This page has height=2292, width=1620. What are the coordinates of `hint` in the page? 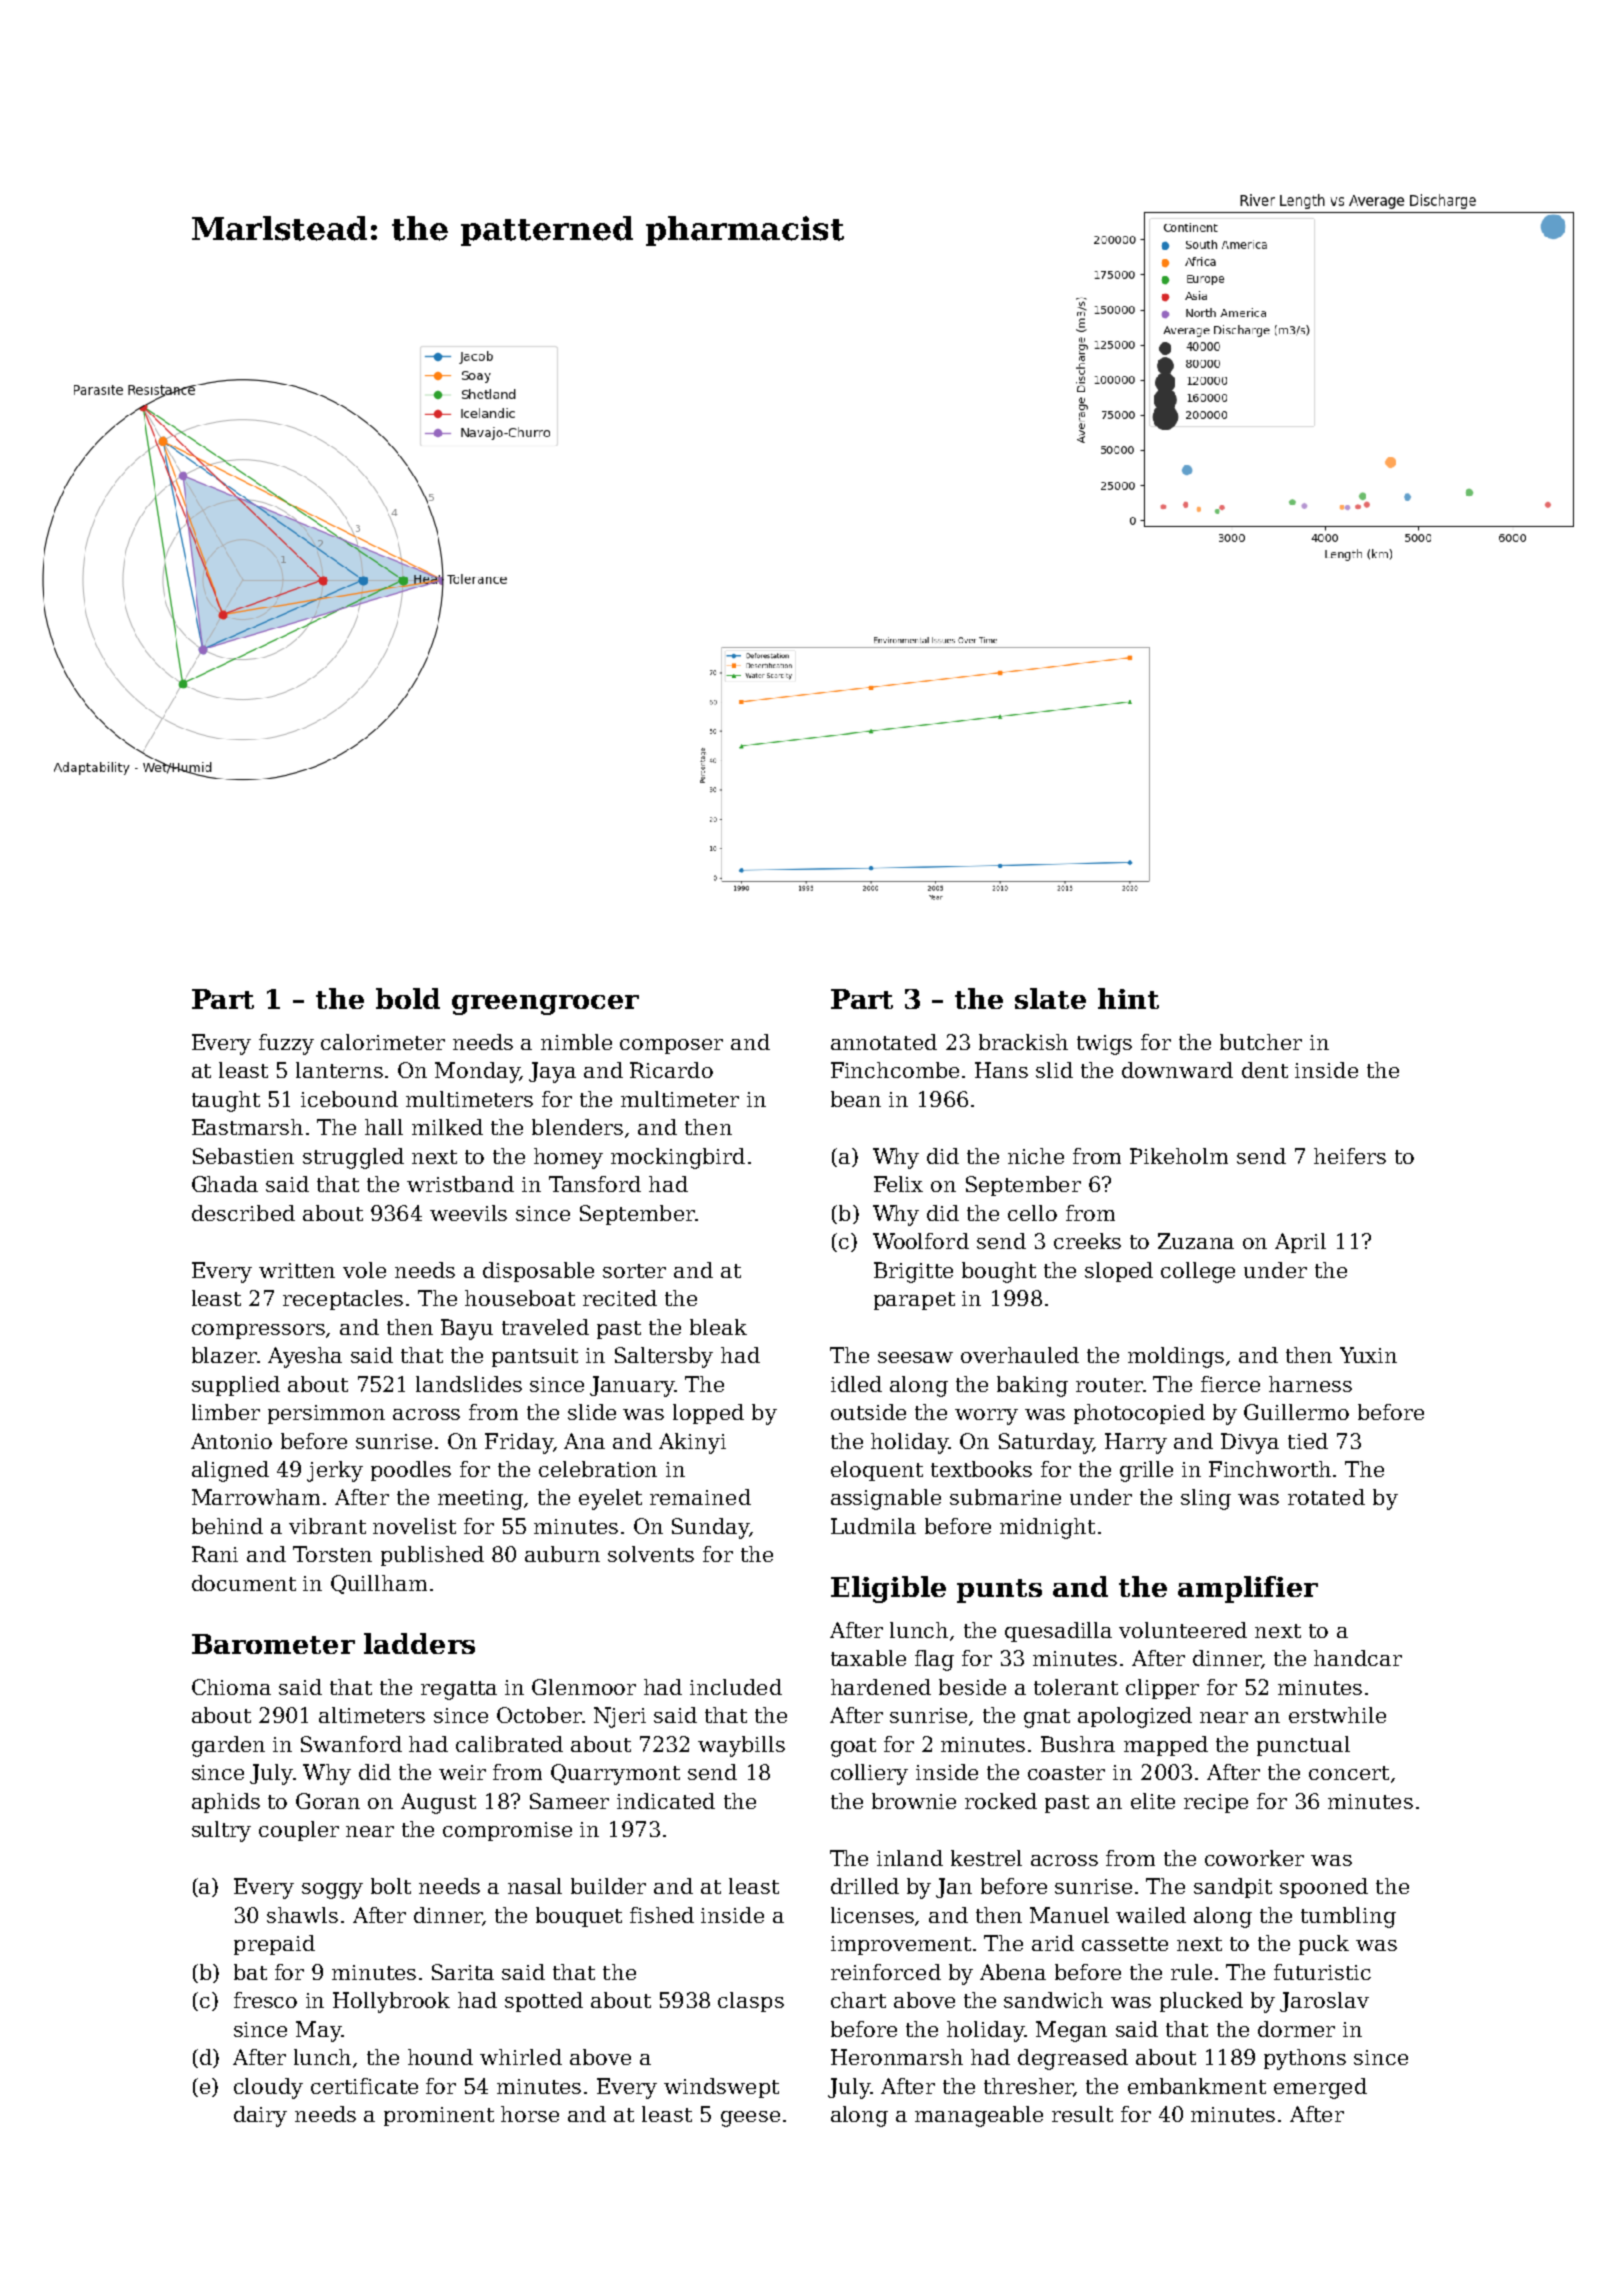 It's located at (1128, 998).
